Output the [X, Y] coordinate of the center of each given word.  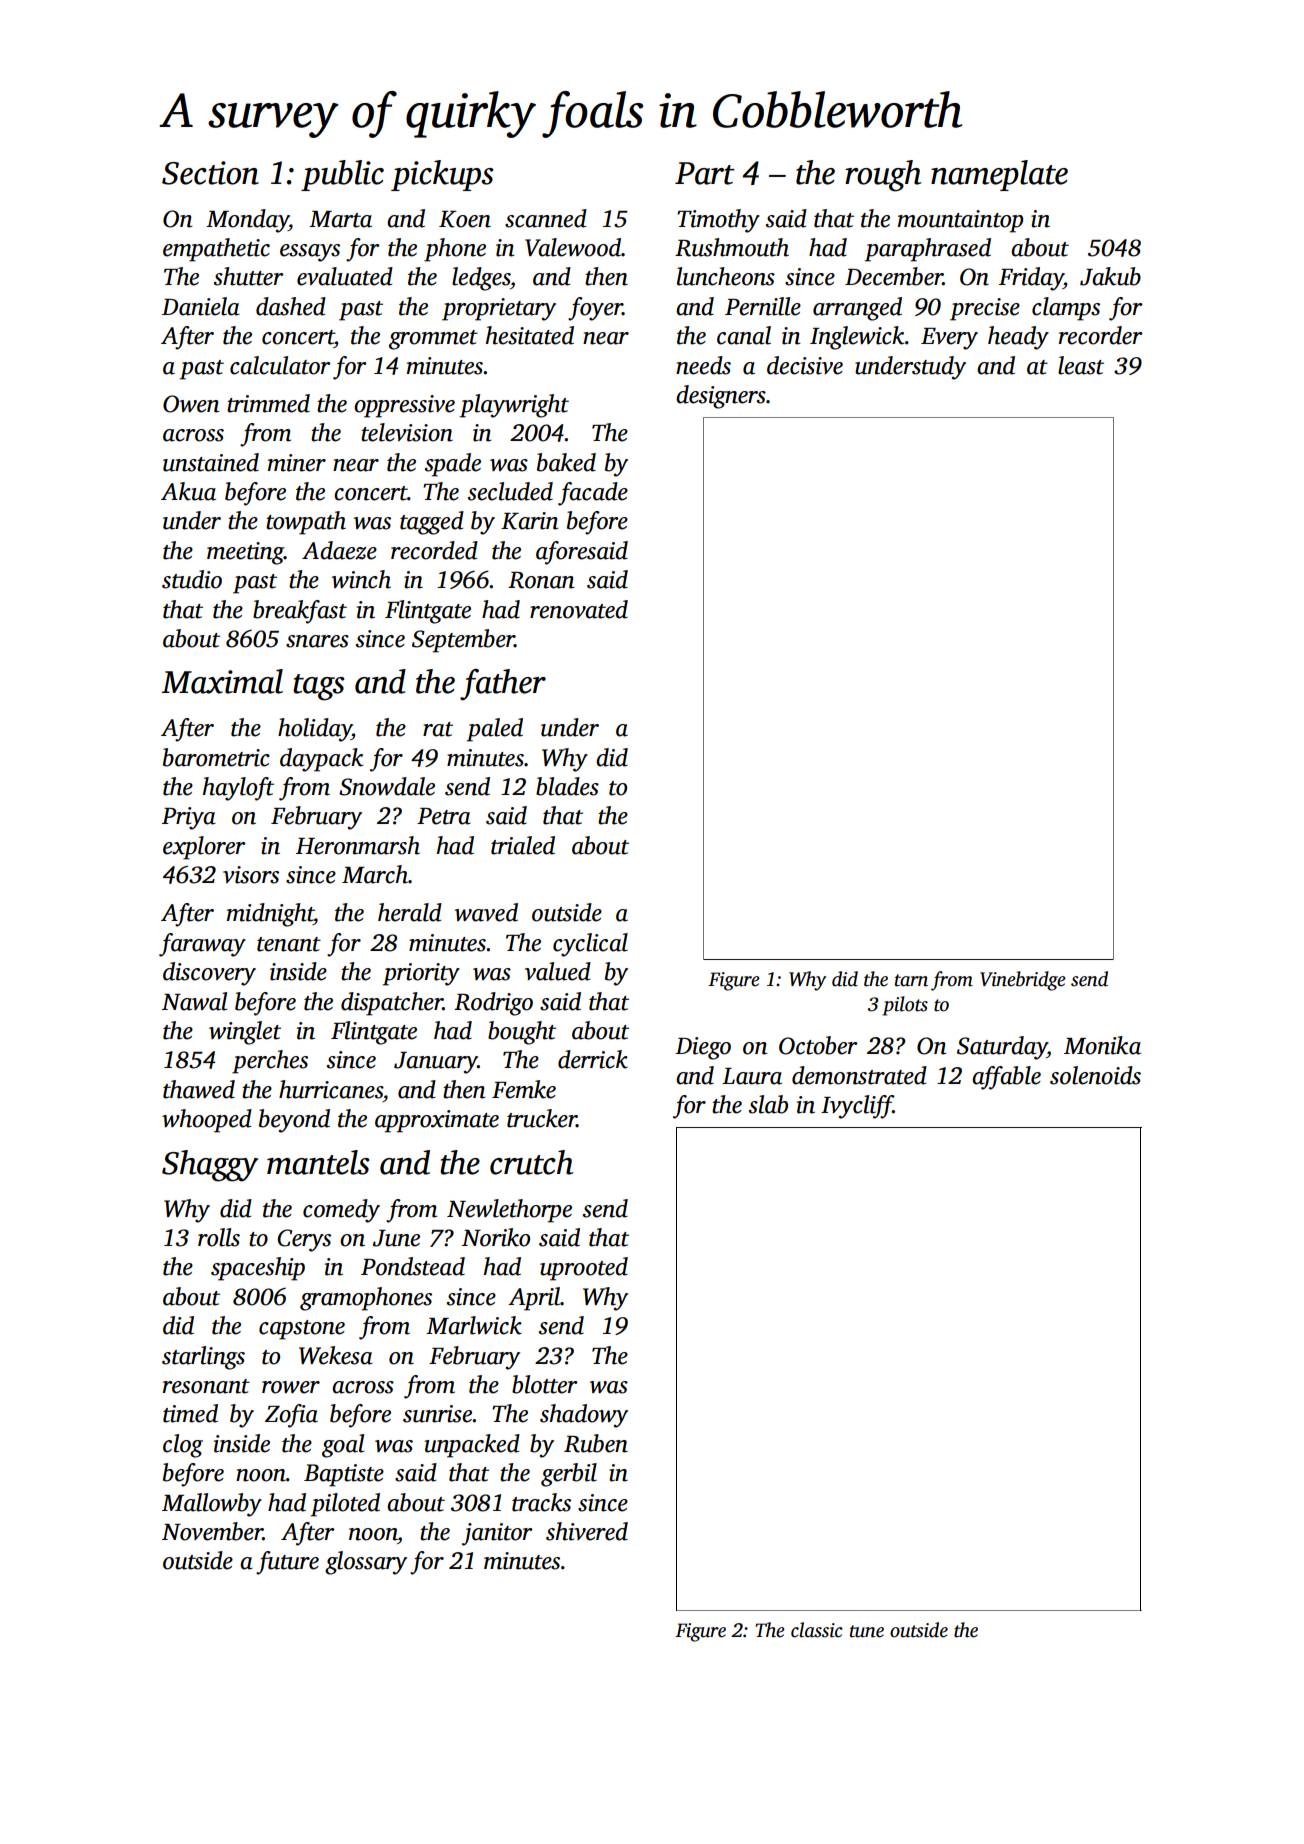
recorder [1101, 335]
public [342, 175]
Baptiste [344, 1475]
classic [817, 1630]
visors [251, 875]
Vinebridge [1023, 981]
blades [567, 786]
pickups [442, 175]
